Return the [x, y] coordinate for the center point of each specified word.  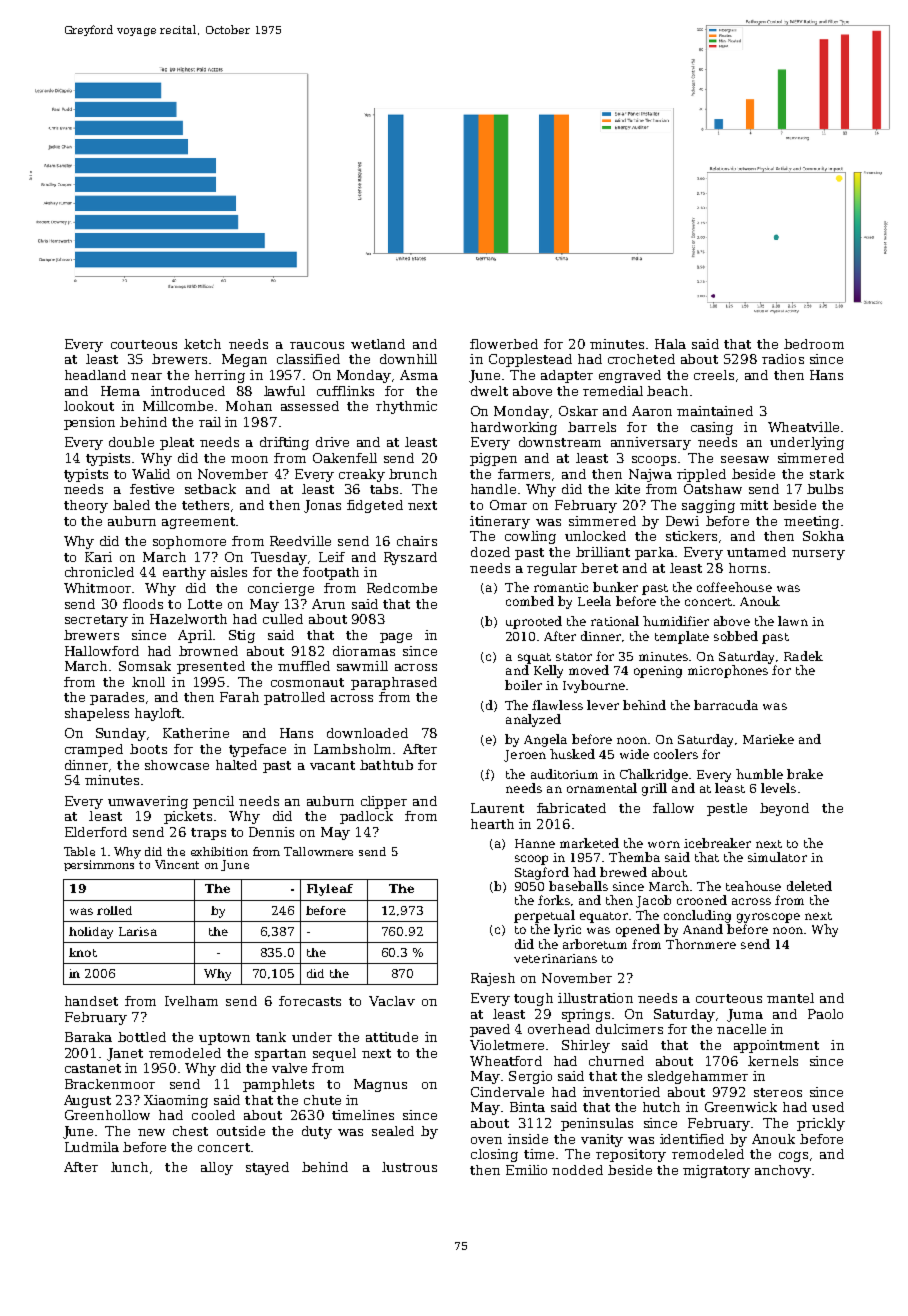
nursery [818, 555]
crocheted [641, 359]
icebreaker [717, 843]
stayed [267, 1168]
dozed [490, 552]
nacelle [741, 1029]
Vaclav [392, 1001]
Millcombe [178, 406]
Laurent [497, 808]
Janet [125, 1054]
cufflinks [345, 391]
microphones [728, 671]
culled [283, 619]
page [396, 638]
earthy [184, 573]
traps [208, 834]
